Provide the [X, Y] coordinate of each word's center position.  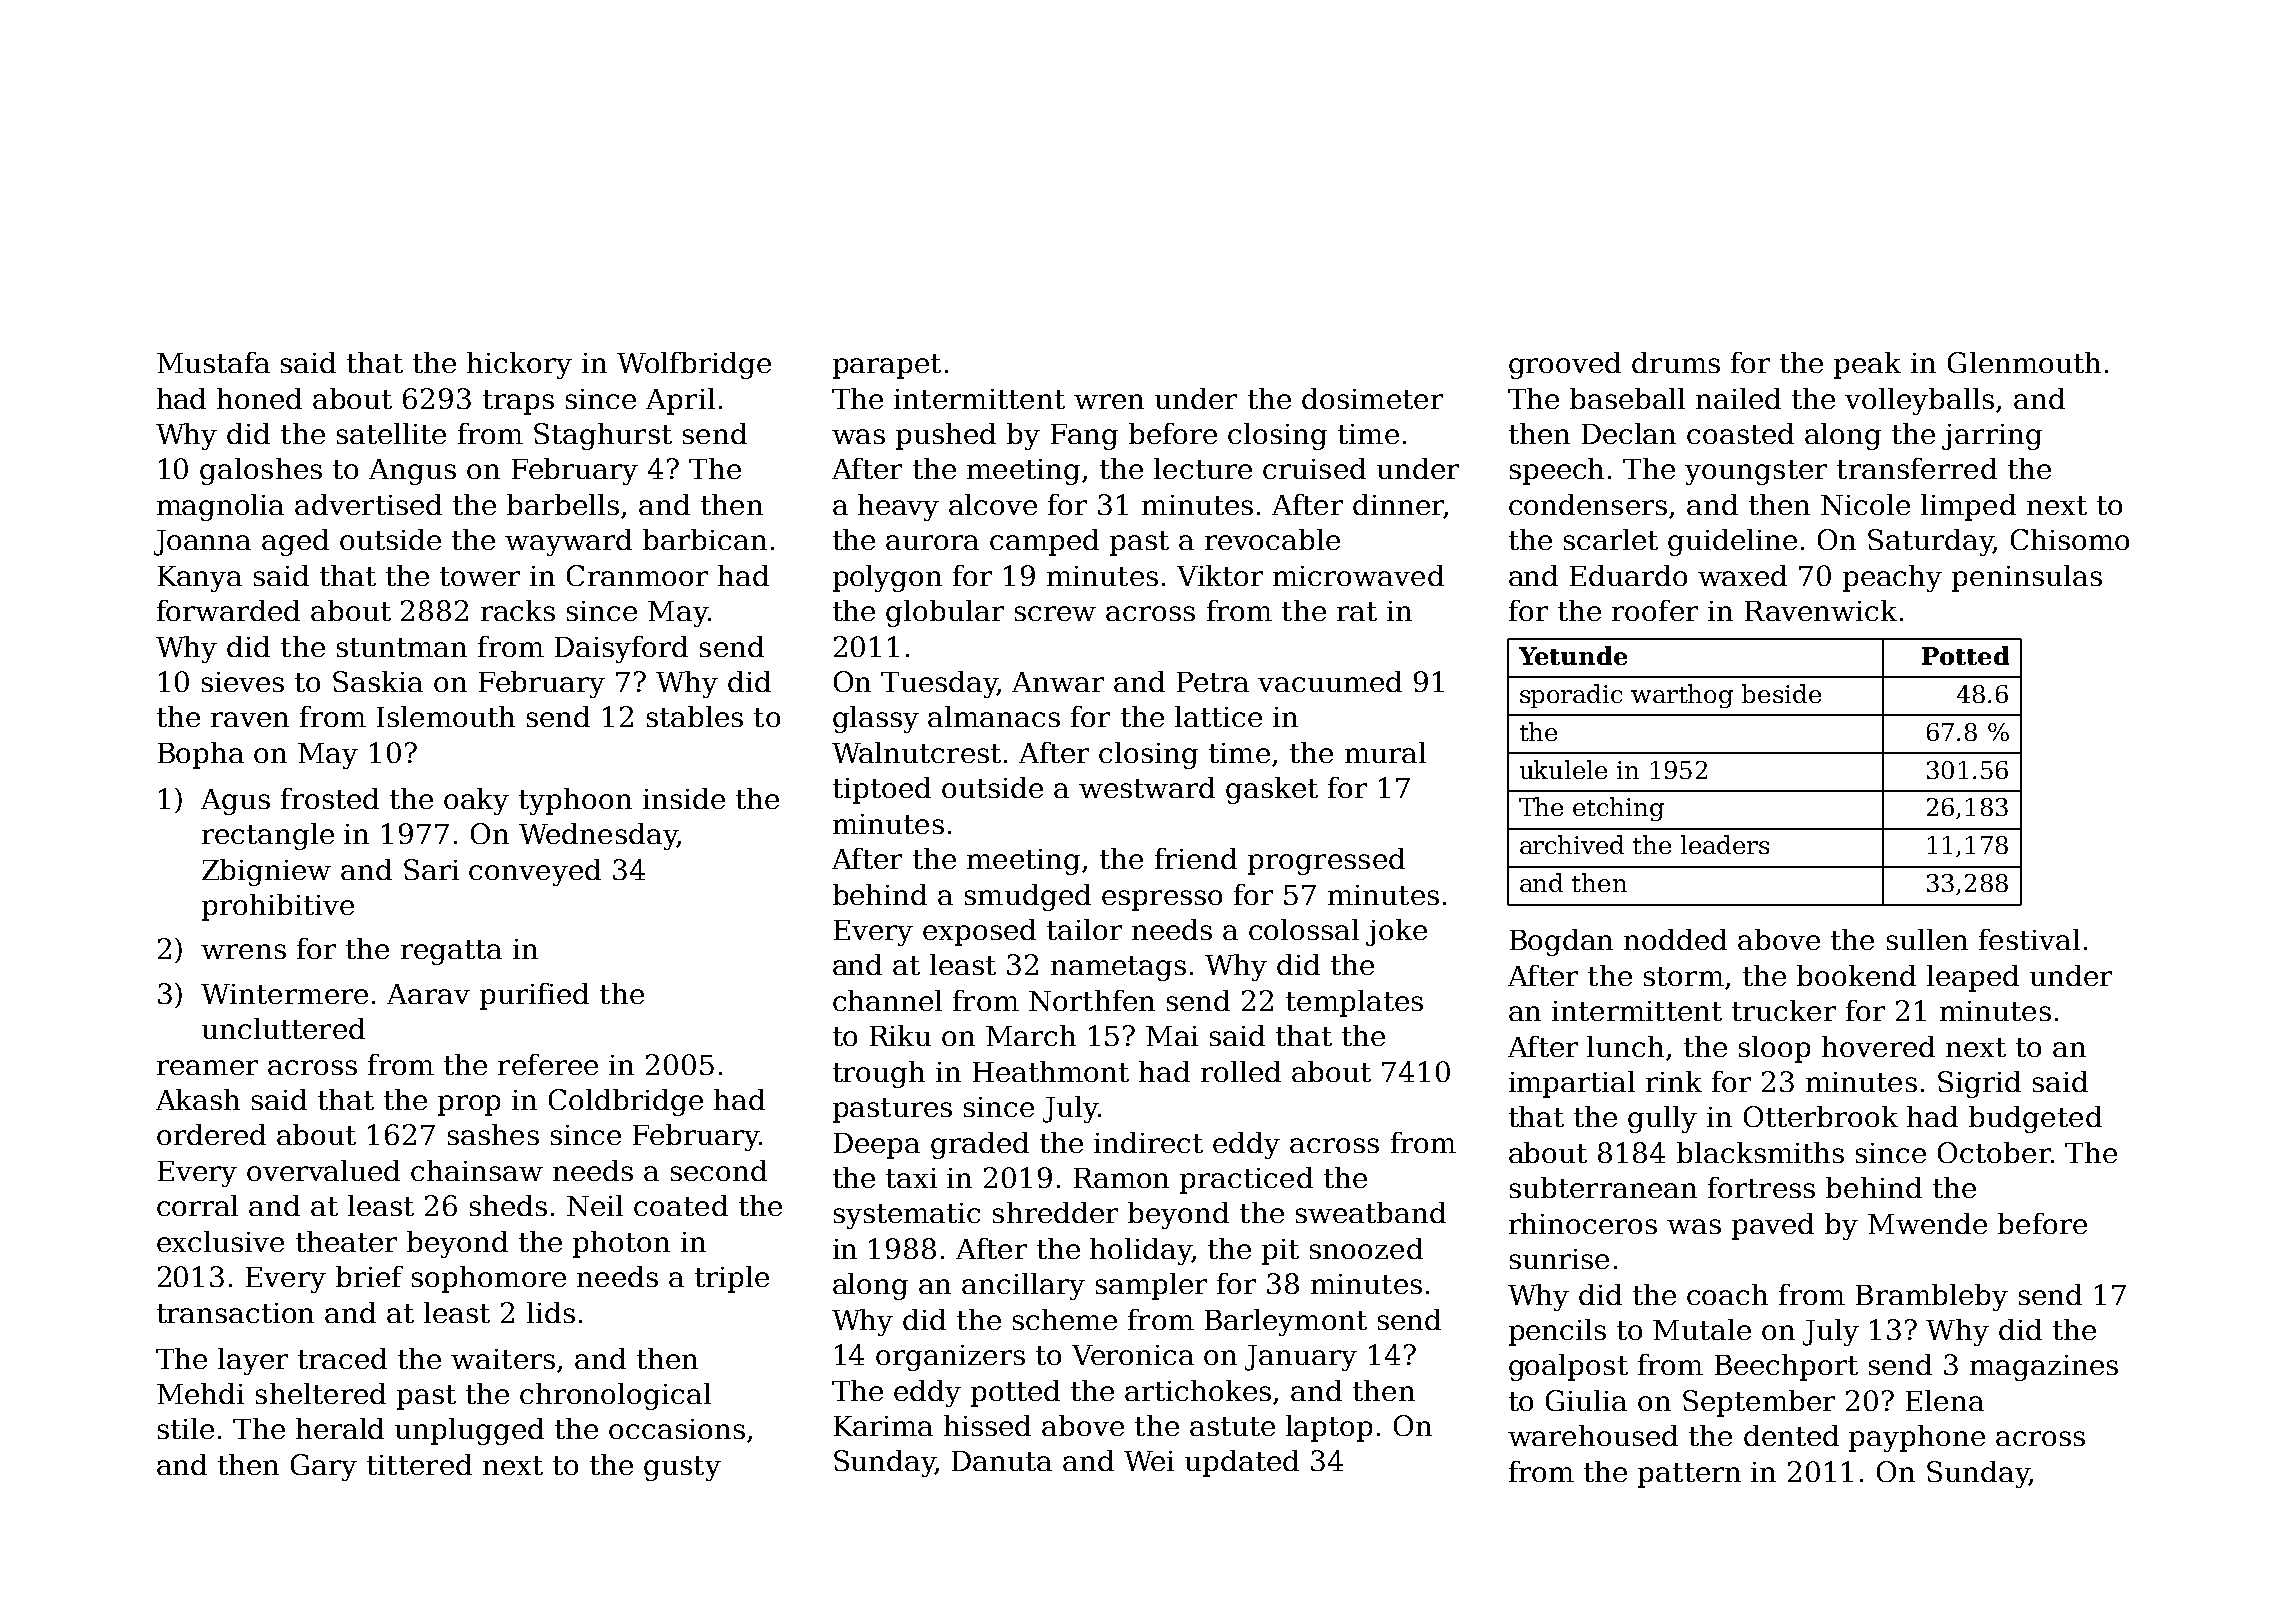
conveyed [535, 872]
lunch [1625, 1046]
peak [1867, 365]
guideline [1732, 542]
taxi [911, 1178]
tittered [419, 1464]
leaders [1725, 844]
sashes [493, 1134]
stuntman [402, 647]
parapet [887, 366]
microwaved [1358, 575]
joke [1396, 932]
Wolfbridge [694, 365]
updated [1242, 1463]
